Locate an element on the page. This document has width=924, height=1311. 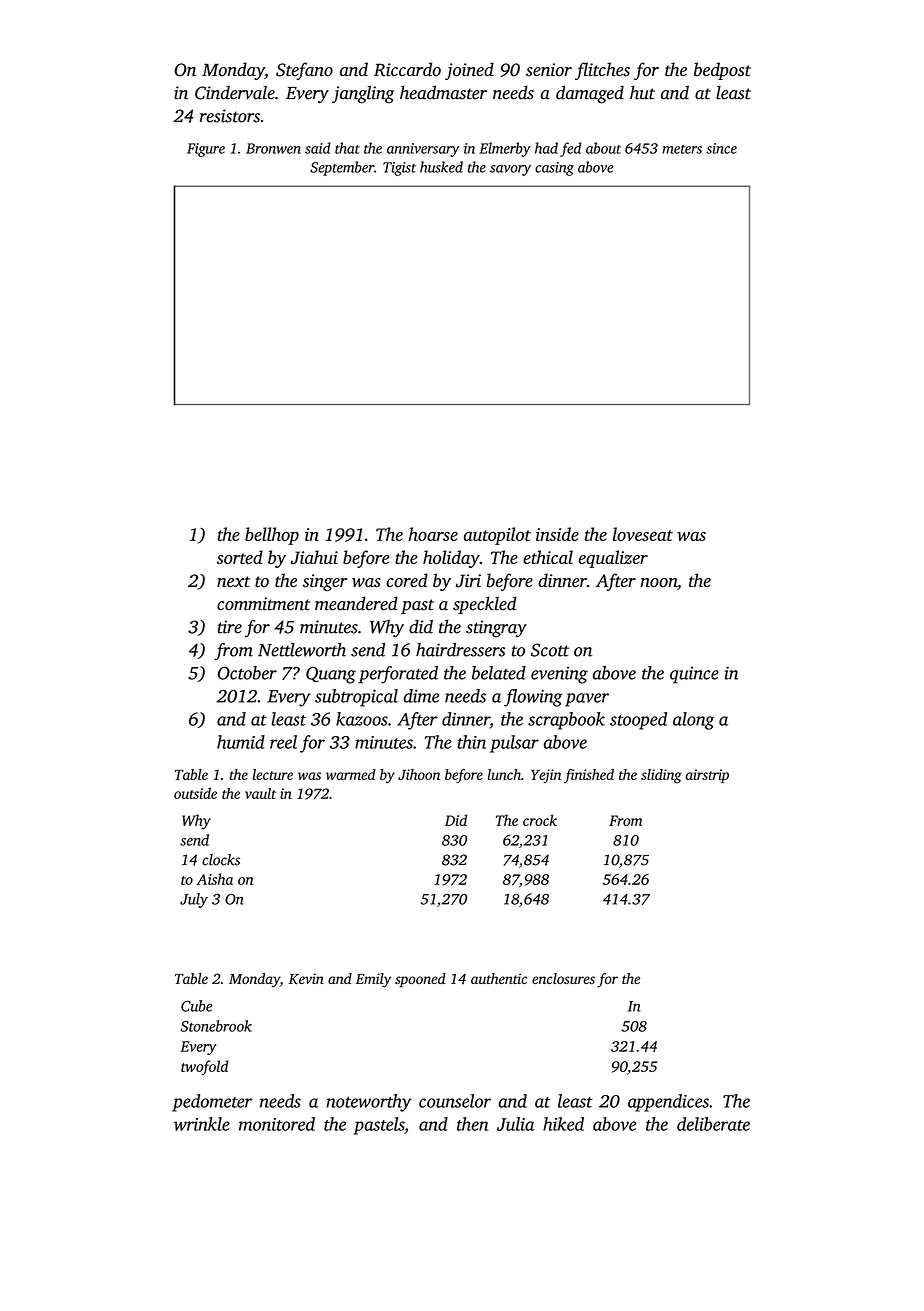
Stefano is located at coordinates (304, 71).
